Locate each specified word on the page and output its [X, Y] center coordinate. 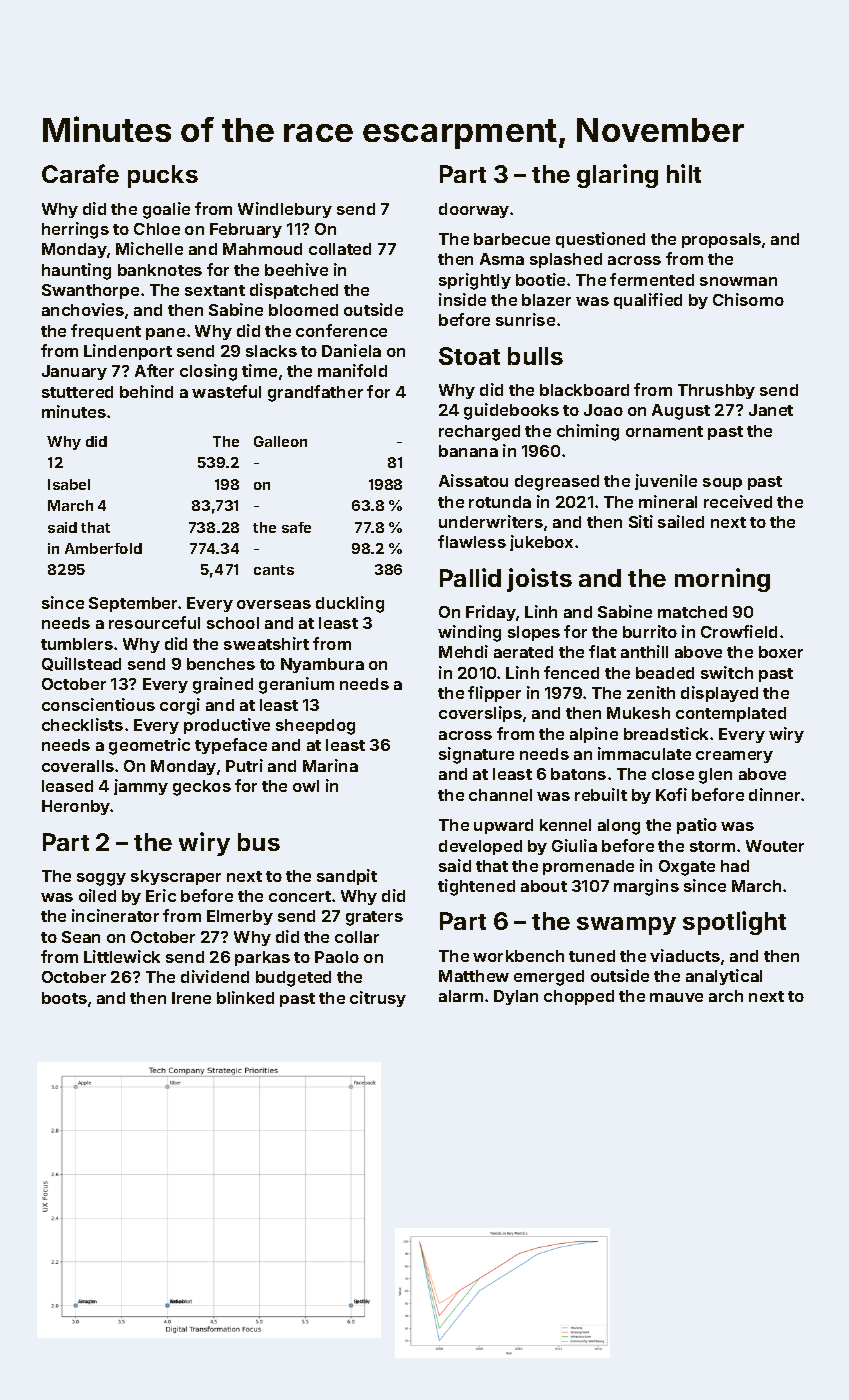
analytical [724, 977]
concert [300, 896]
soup [722, 484]
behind [146, 391]
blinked [245, 997]
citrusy [378, 999]
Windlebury [285, 210]
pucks [163, 176]
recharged [479, 433]
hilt [684, 173]
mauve [676, 997]
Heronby [76, 807]
